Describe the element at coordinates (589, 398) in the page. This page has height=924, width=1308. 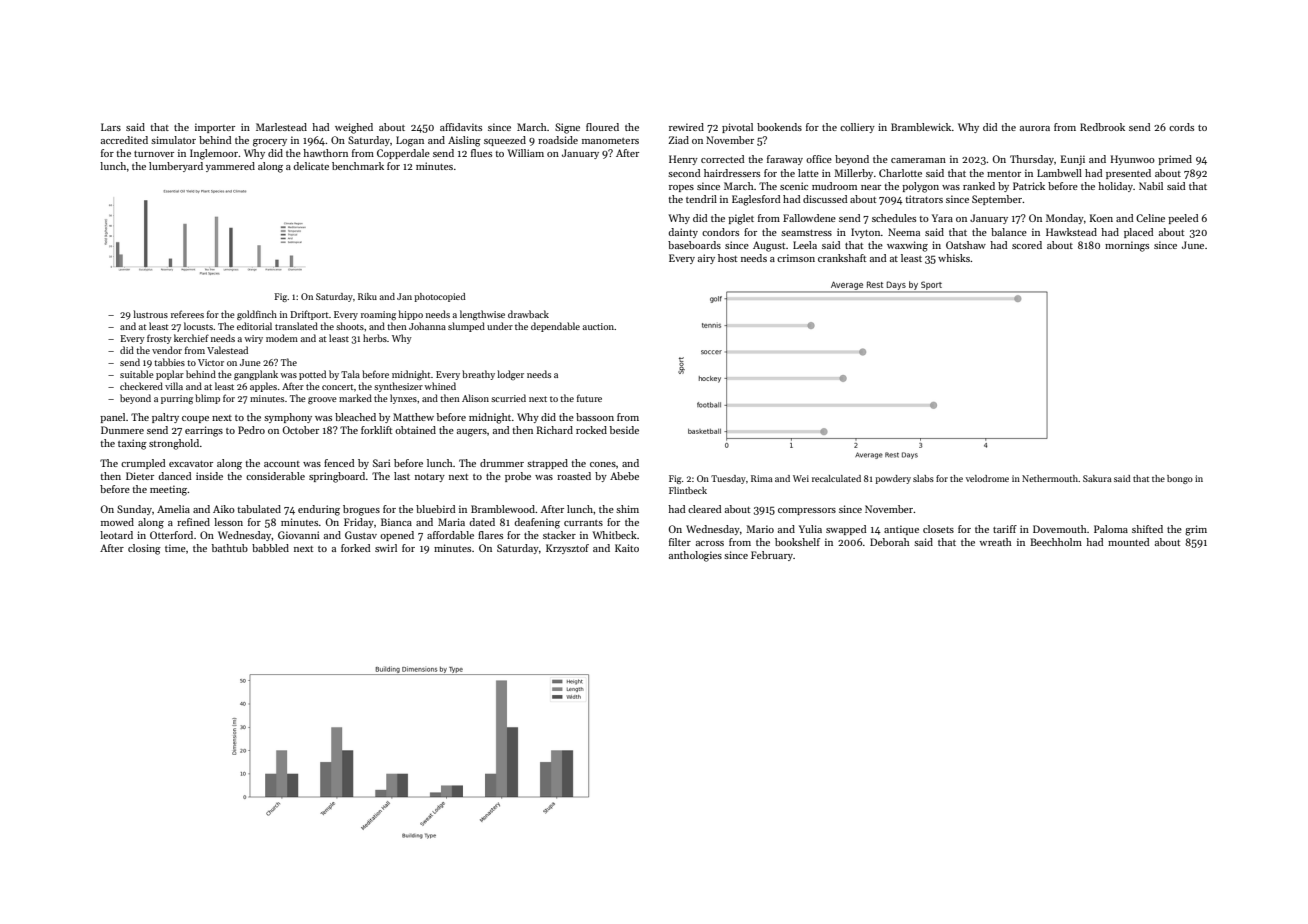
I see `future` at that location.
